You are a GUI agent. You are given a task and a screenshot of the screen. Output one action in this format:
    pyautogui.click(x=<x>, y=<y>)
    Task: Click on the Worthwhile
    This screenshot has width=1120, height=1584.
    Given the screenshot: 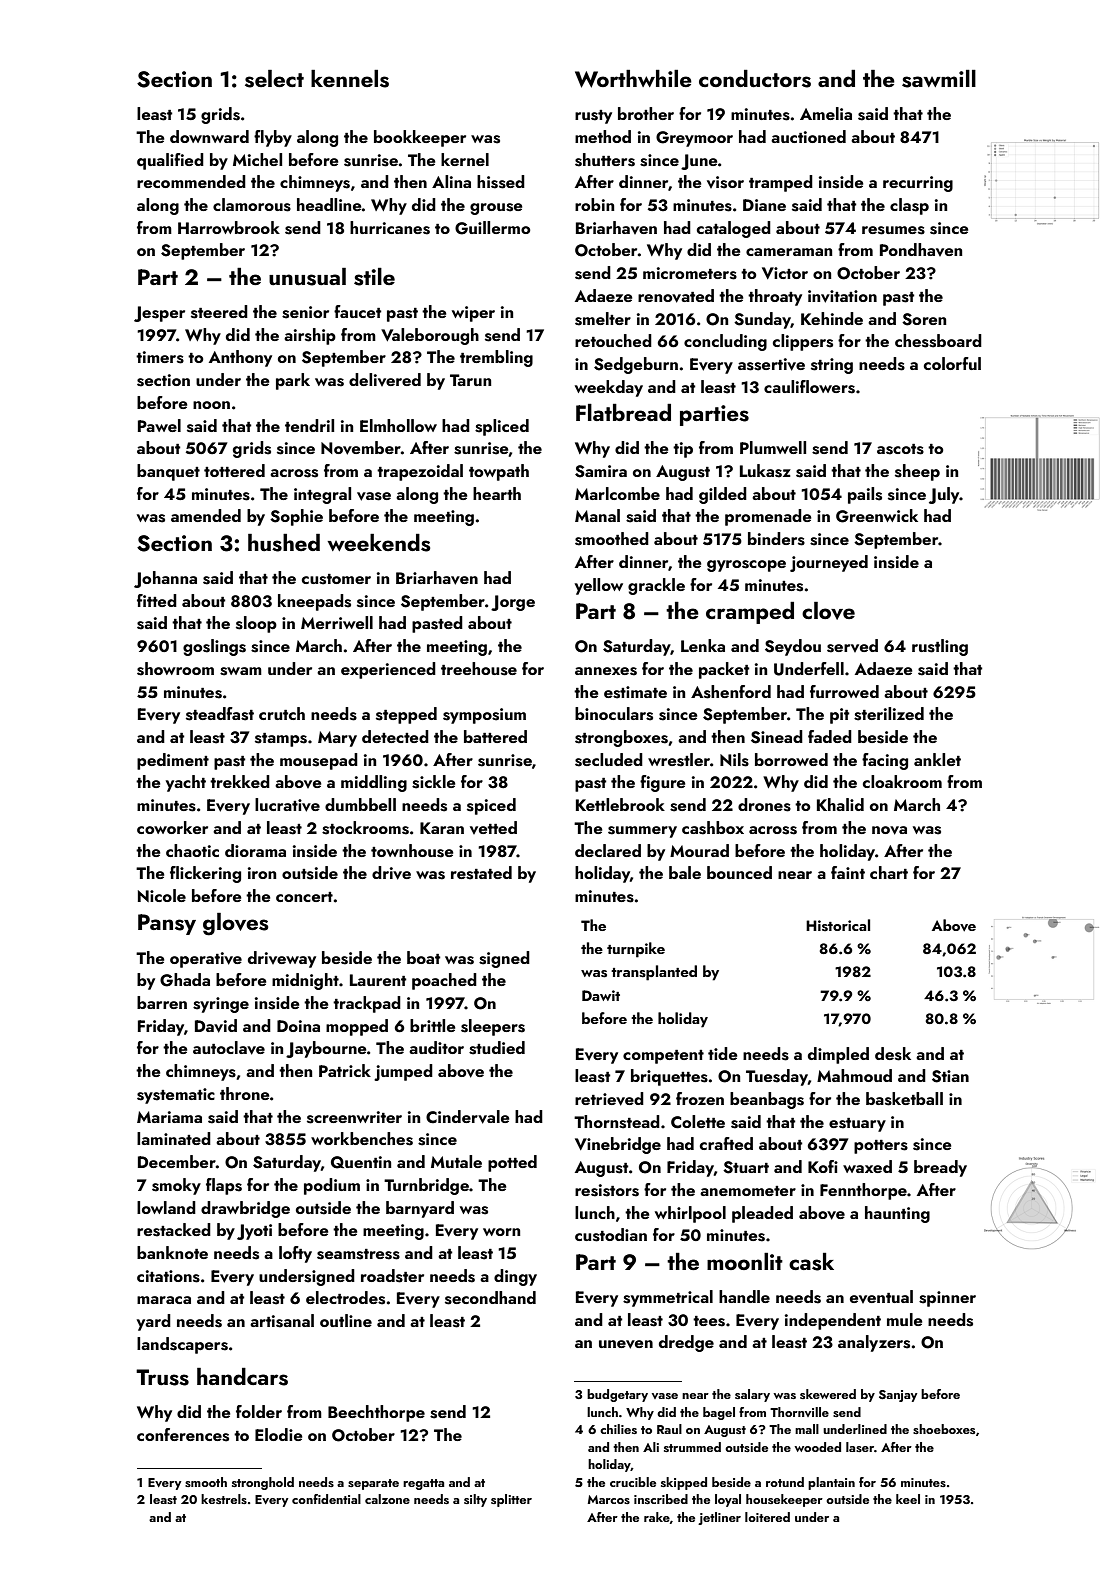 What is the action you would take?
    pyautogui.click(x=633, y=79)
